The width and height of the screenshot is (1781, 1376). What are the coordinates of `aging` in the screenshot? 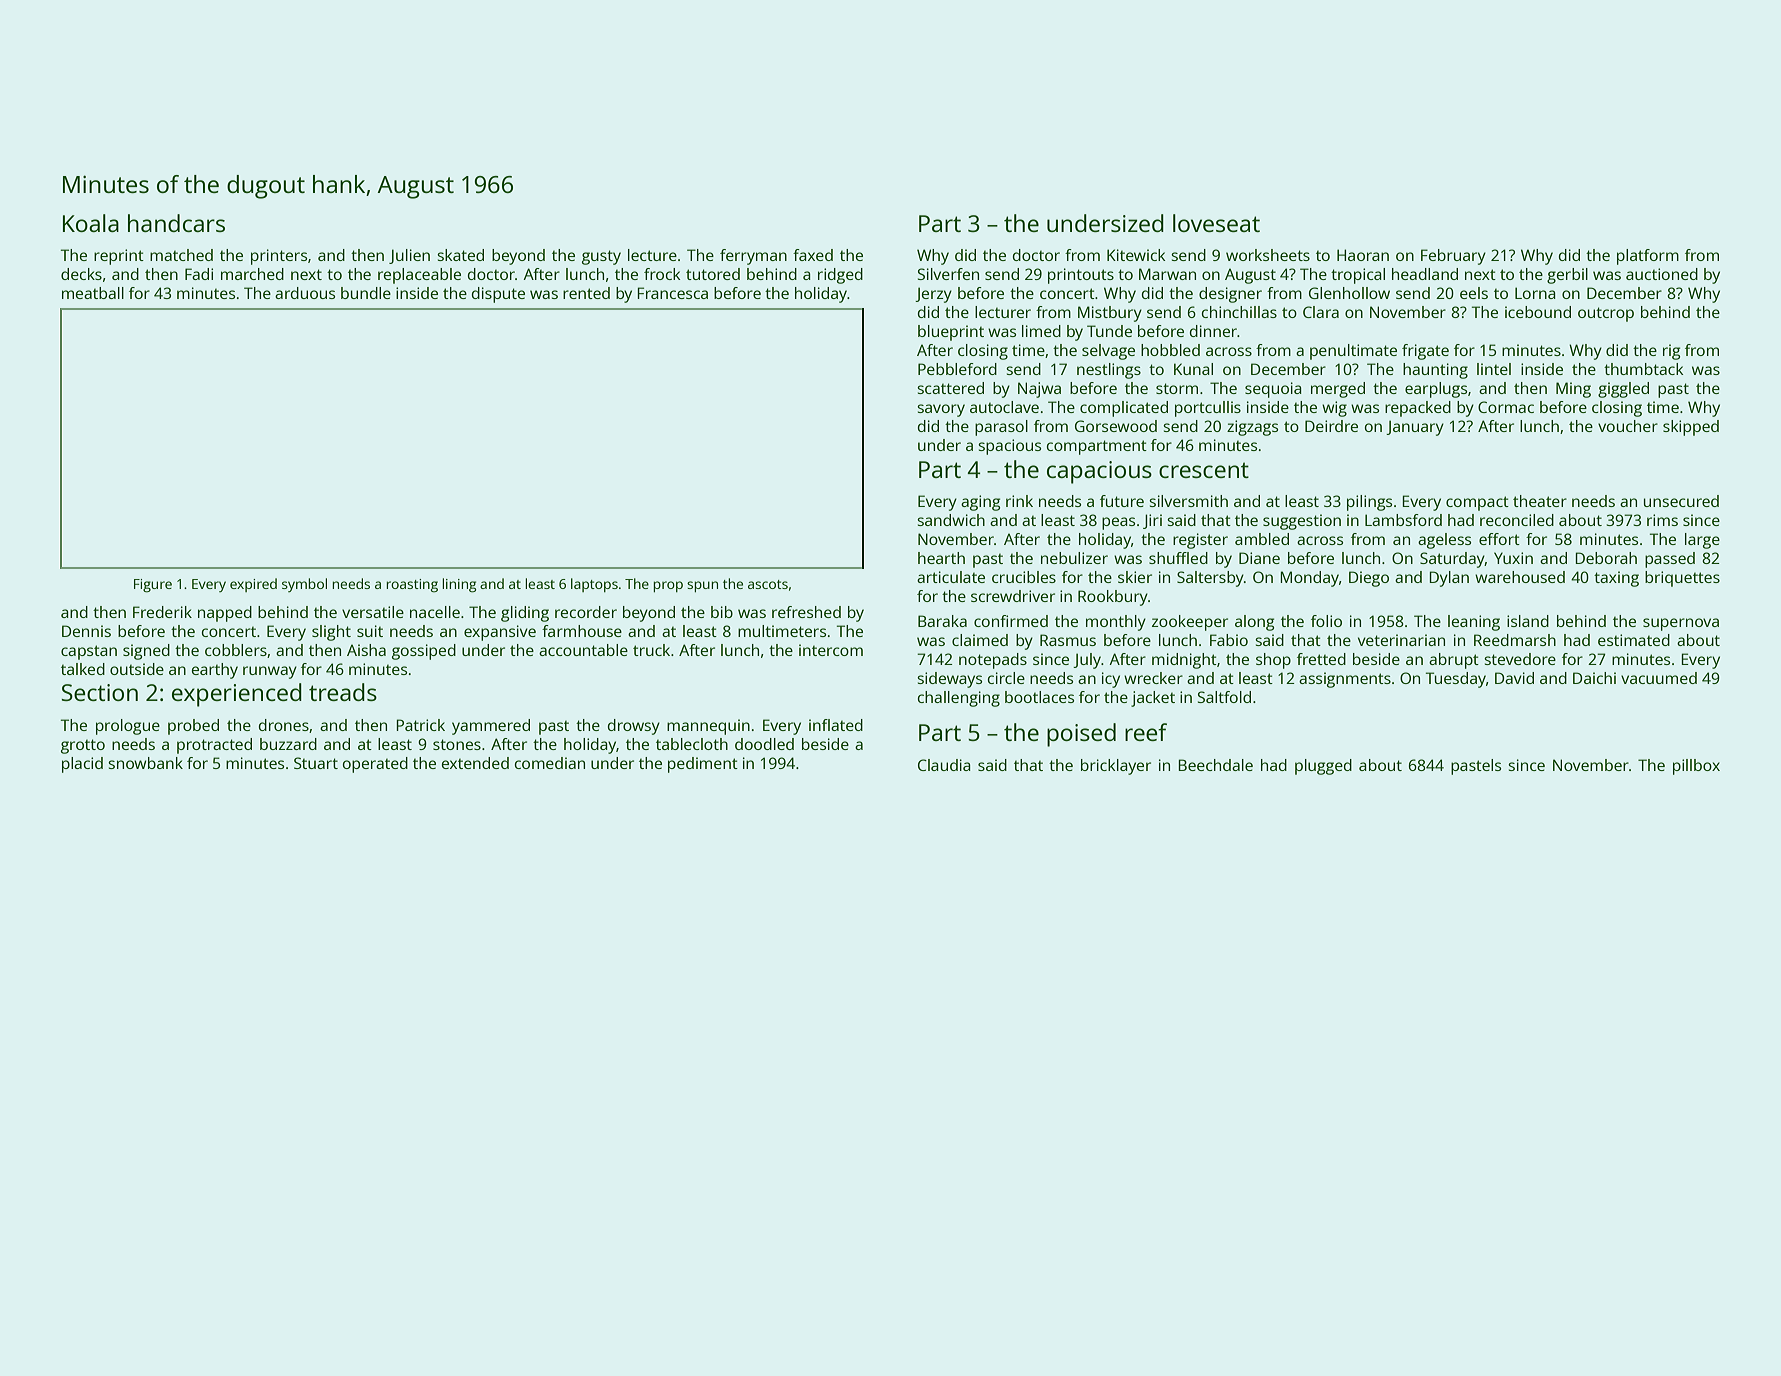 It's located at (980, 503).
